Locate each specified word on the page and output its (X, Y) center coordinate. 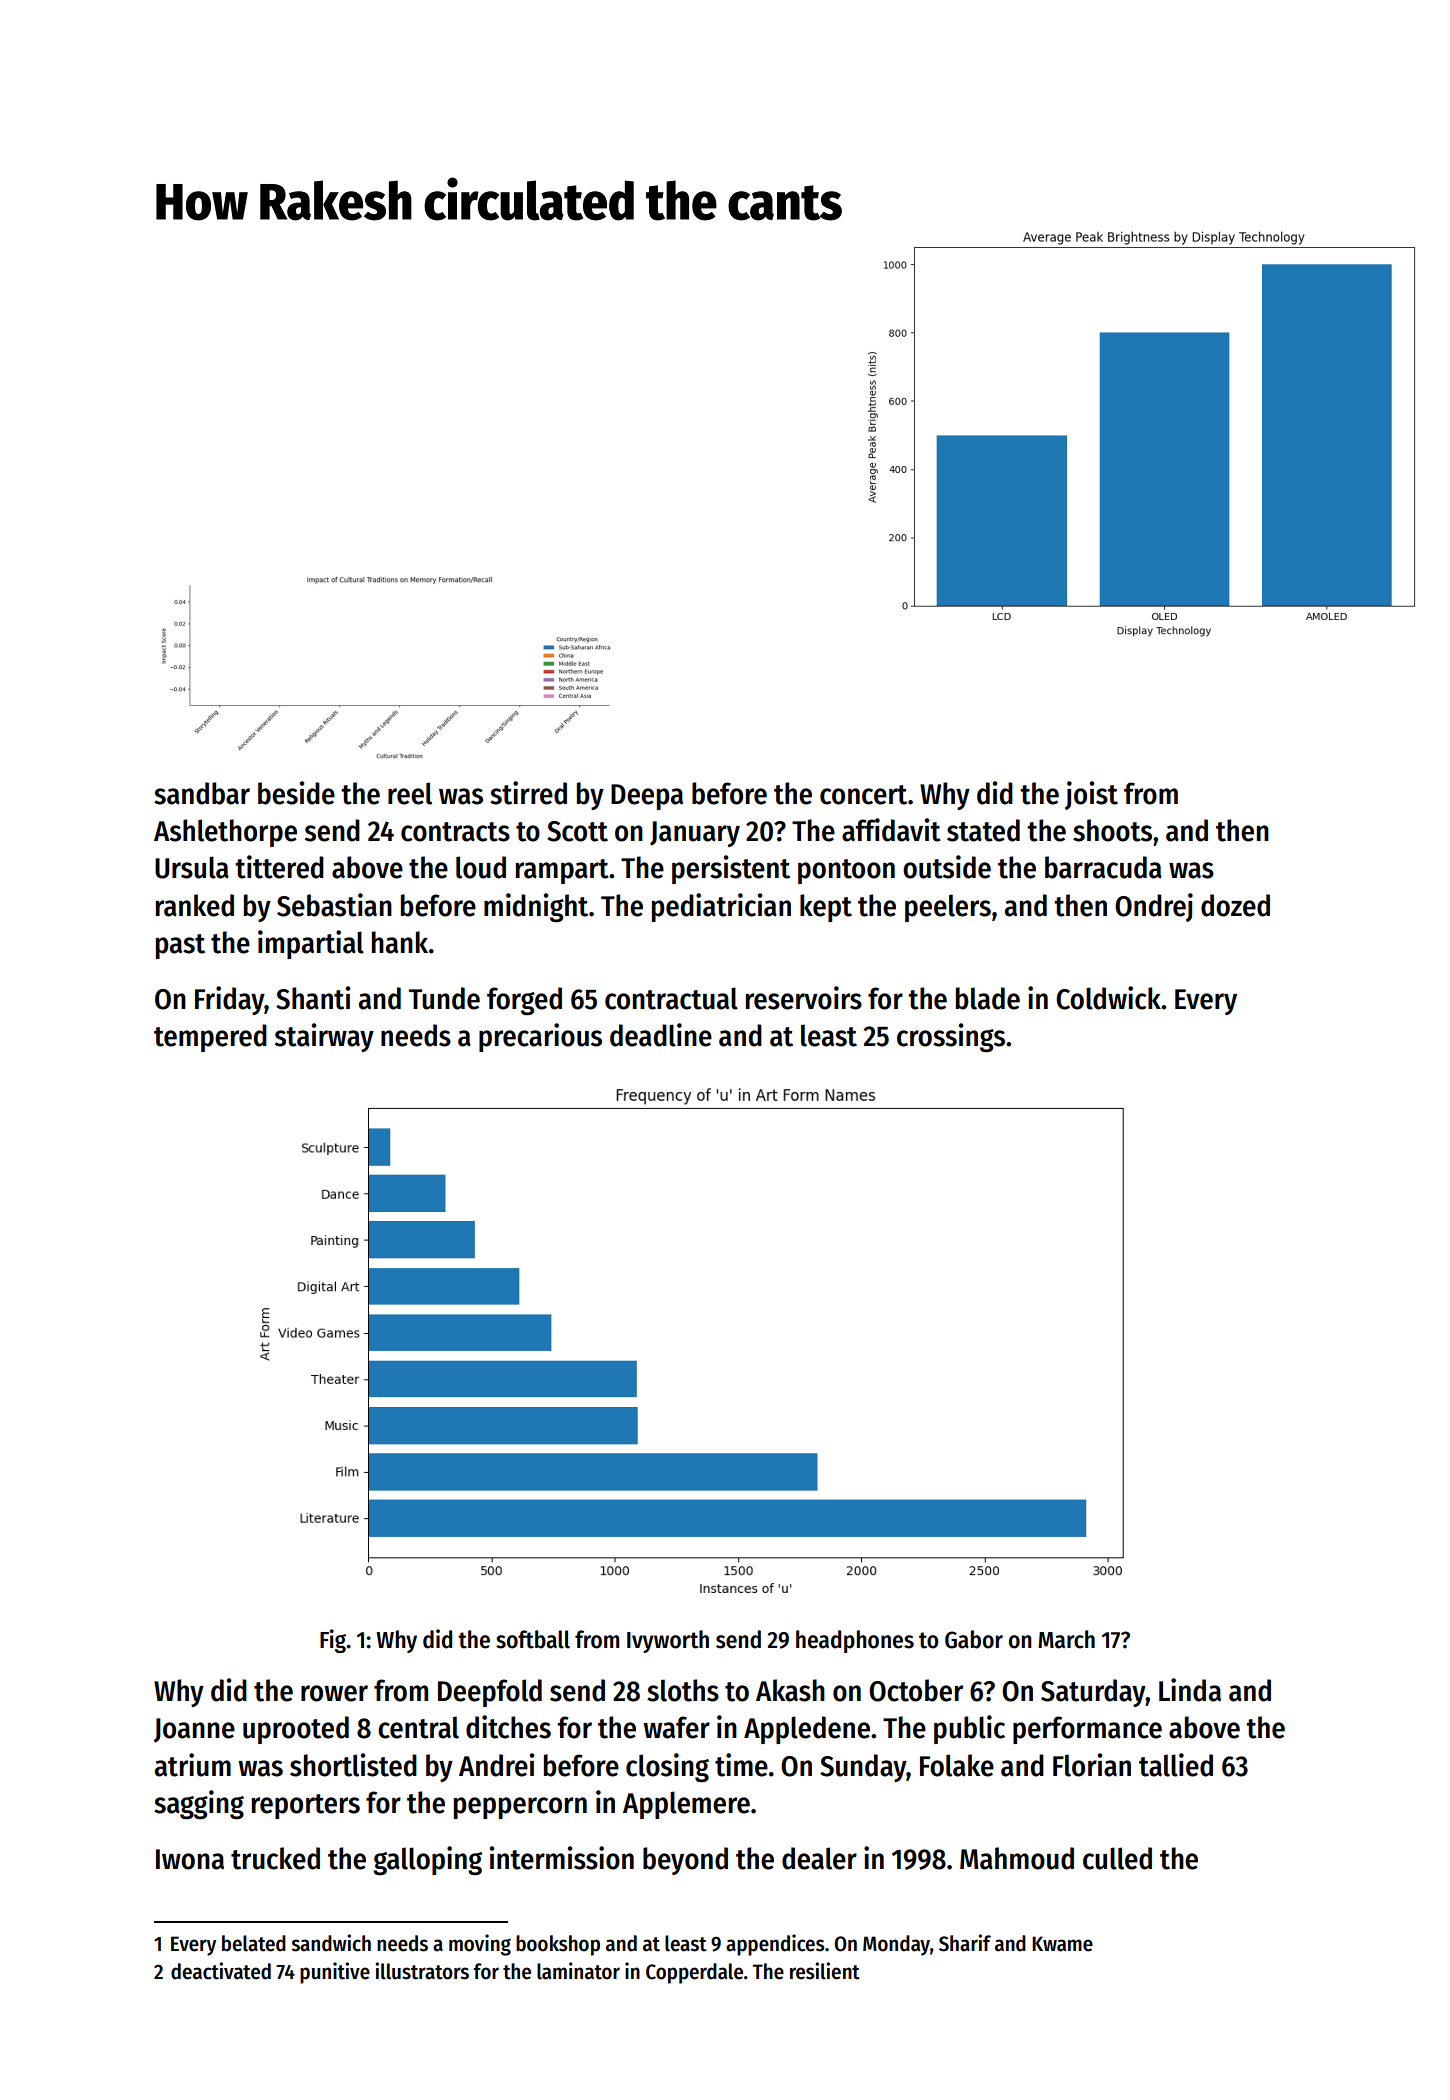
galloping (427, 1861)
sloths (683, 1690)
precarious (540, 1037)
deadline (661, 1035)
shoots (1112, 830)
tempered (210, 1038)
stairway (324, 1037)
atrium (193, 1765)
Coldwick (1108, 998)
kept (826, 908)
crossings (951, 1038)
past (180, 946)
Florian (1092, 1765)
